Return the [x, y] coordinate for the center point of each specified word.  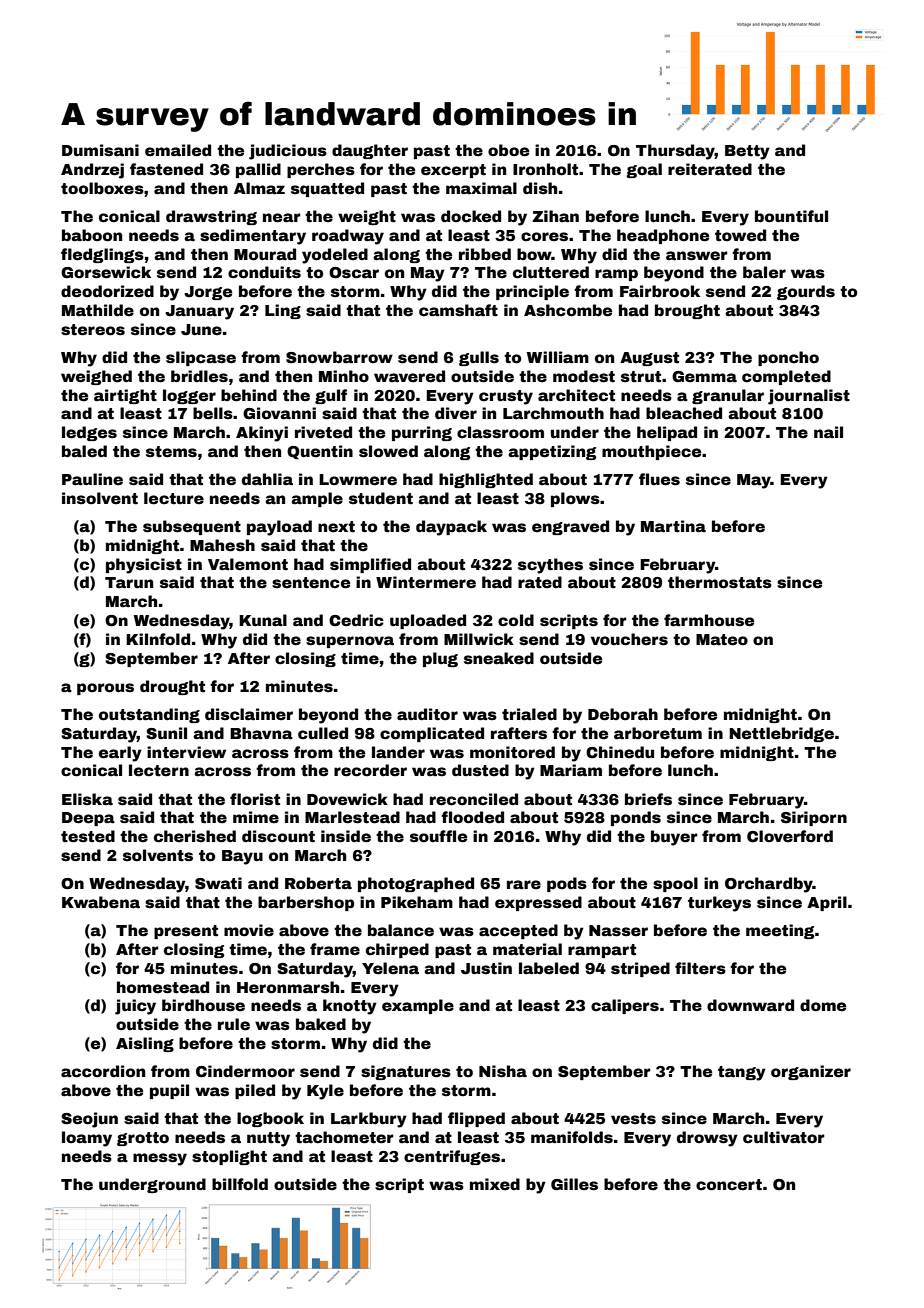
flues [659, 479]
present [186, 932]
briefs [648, 799]
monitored [512, 752]
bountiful [791, 216]
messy [160, 1159]
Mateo [722, 640]
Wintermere [426, 582]
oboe [508, 150]
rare [524, 885]
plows [575, 499]
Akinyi [262, 434]
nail [828, 432]
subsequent [192, 527]
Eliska [87, 799]
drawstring [211, 217]
